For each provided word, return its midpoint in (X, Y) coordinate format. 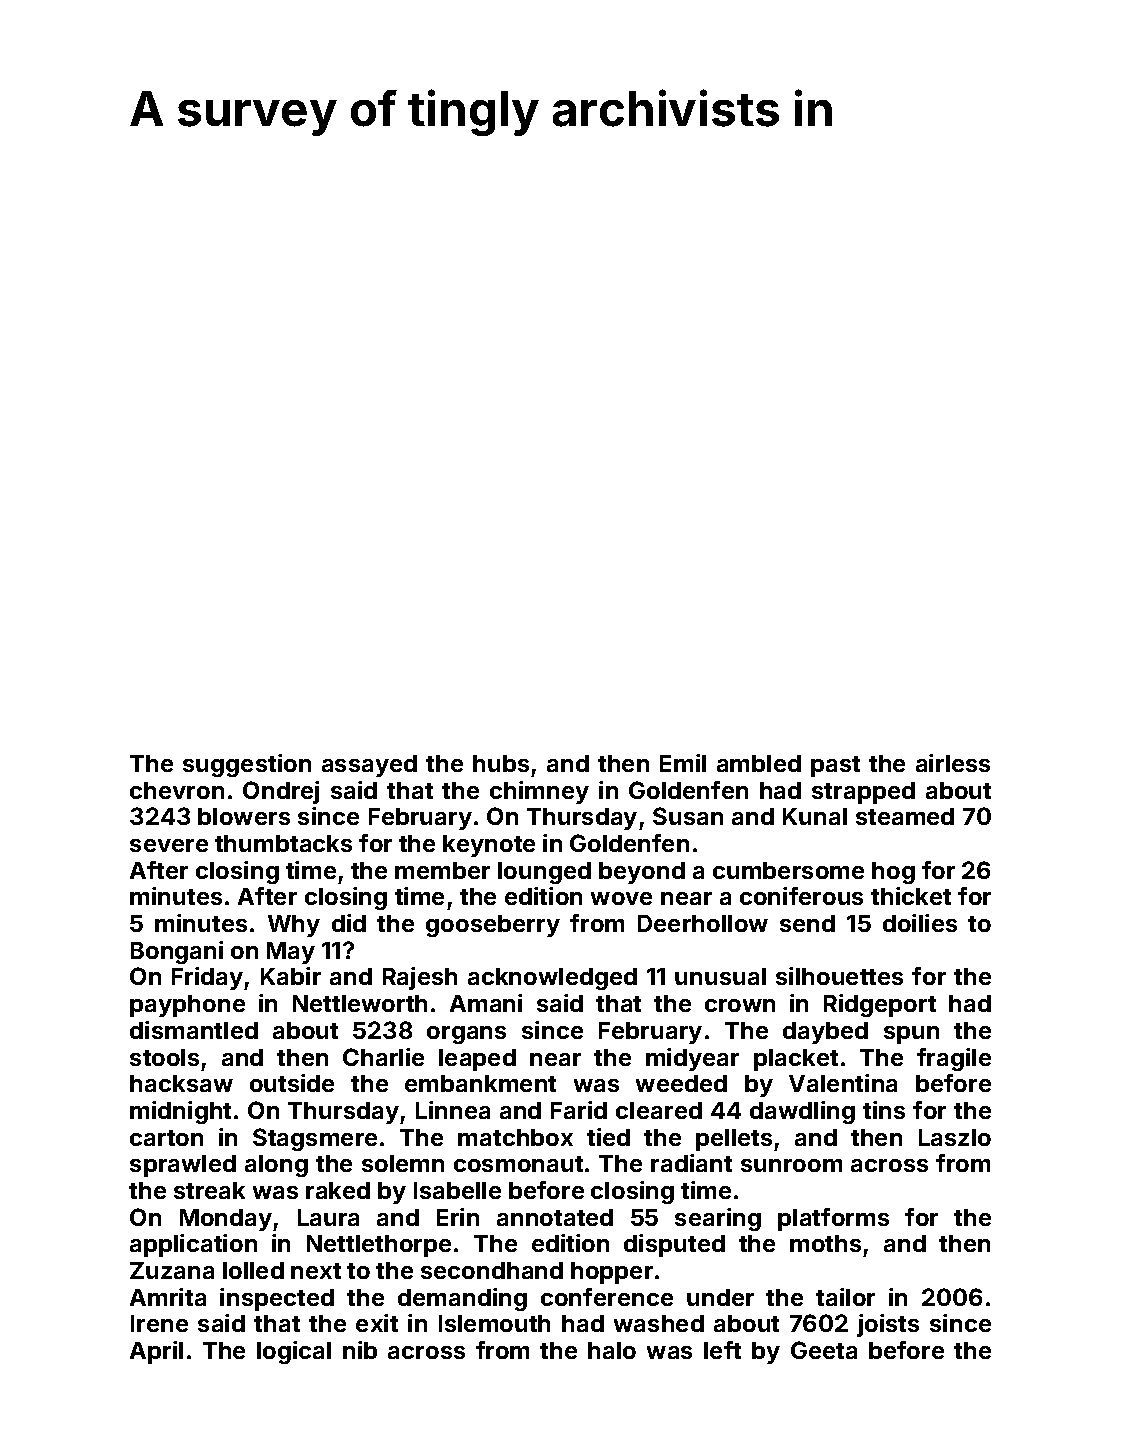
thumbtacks (283, 843)
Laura (328, 1217)
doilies (920, 923)
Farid (579, 1110)
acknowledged (552, 979)
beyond (642, 873)
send (807, 923)
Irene (159, 1323)
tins (884, 1110)
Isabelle (457, 1190)
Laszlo (955, 1137)
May (291, 953)
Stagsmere (315, 1139)
